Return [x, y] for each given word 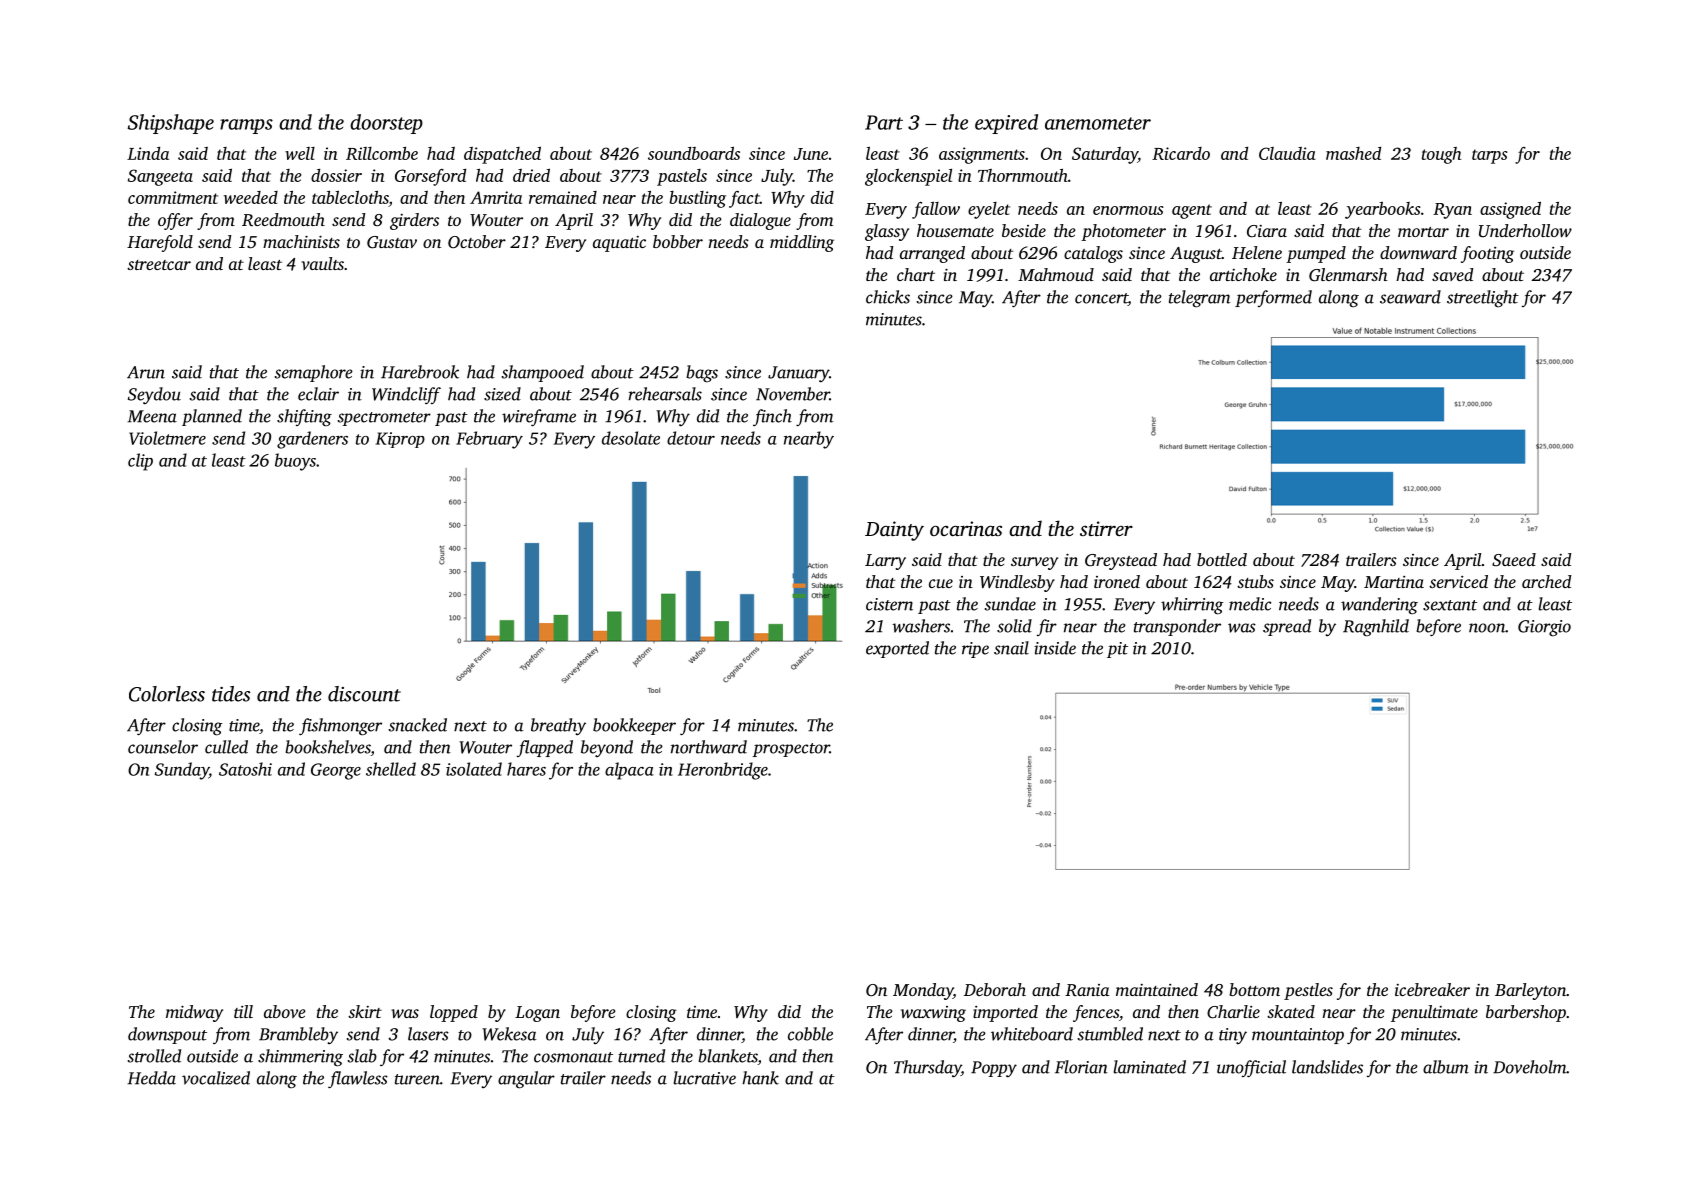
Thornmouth [1023, 175]
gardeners [312, 440]
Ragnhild [1376, 628]
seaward [1410, 297]
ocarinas [966, 528]
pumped [1316, 254]
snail [1011, 648]
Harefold [160, 243]
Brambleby [298, 1035]
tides [231, 694]
